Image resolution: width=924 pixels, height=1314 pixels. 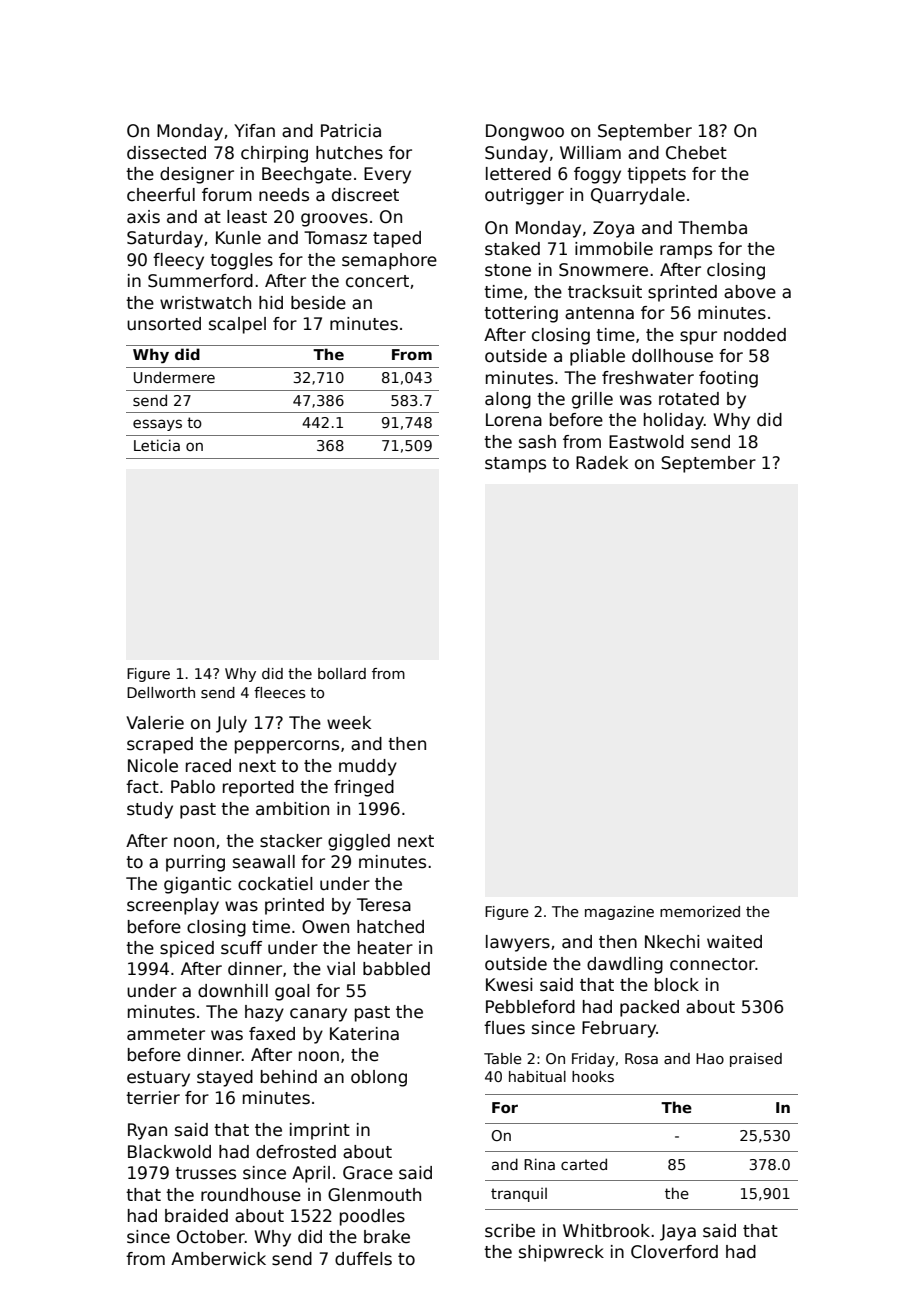 What do you see at coordinates (196, 1216) in the screenshot?
I see `braided` at bounding box center [196, 1216].
